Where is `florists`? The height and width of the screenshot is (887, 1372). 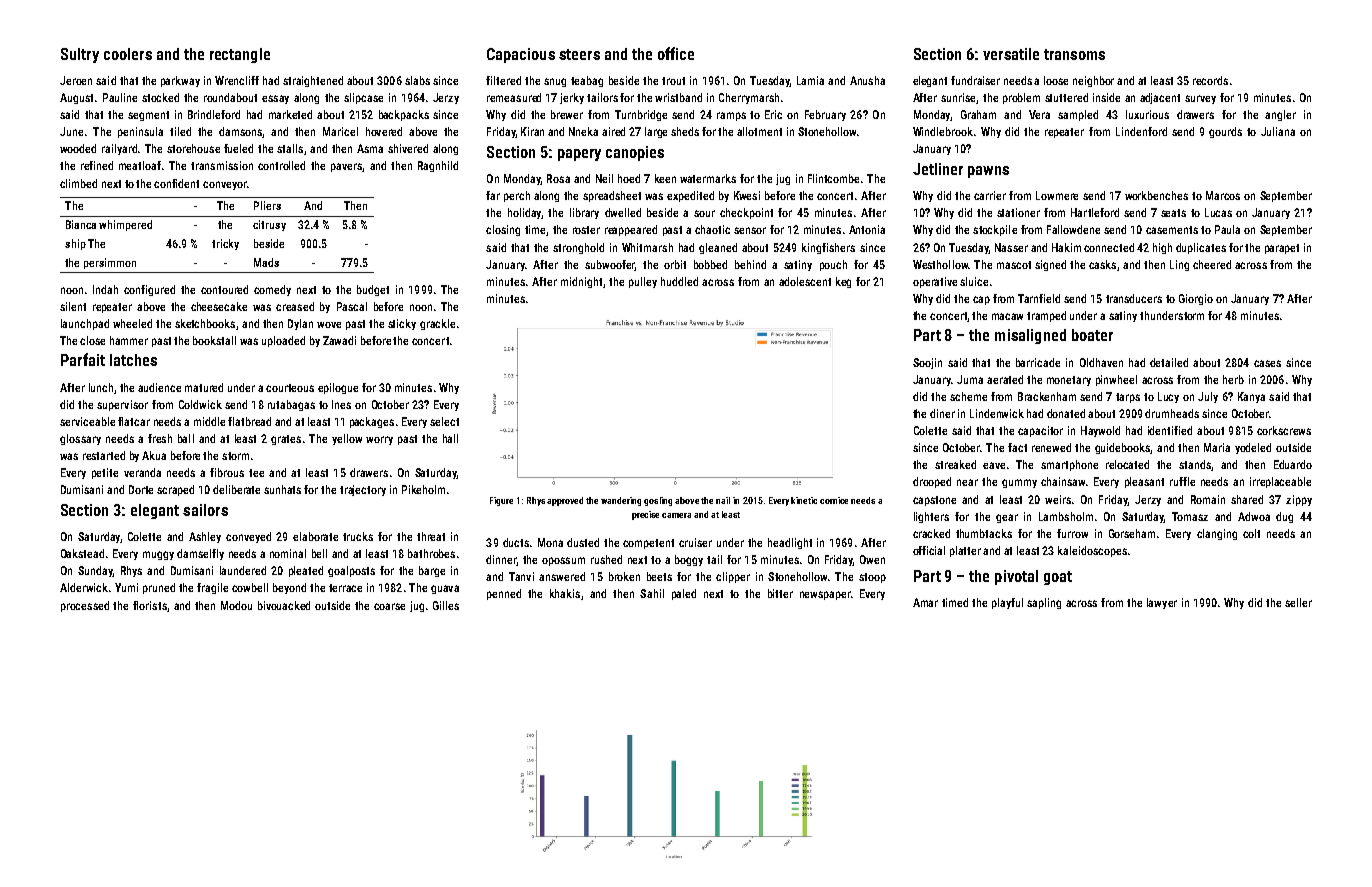
florists is located at coordinates (150, 605).
